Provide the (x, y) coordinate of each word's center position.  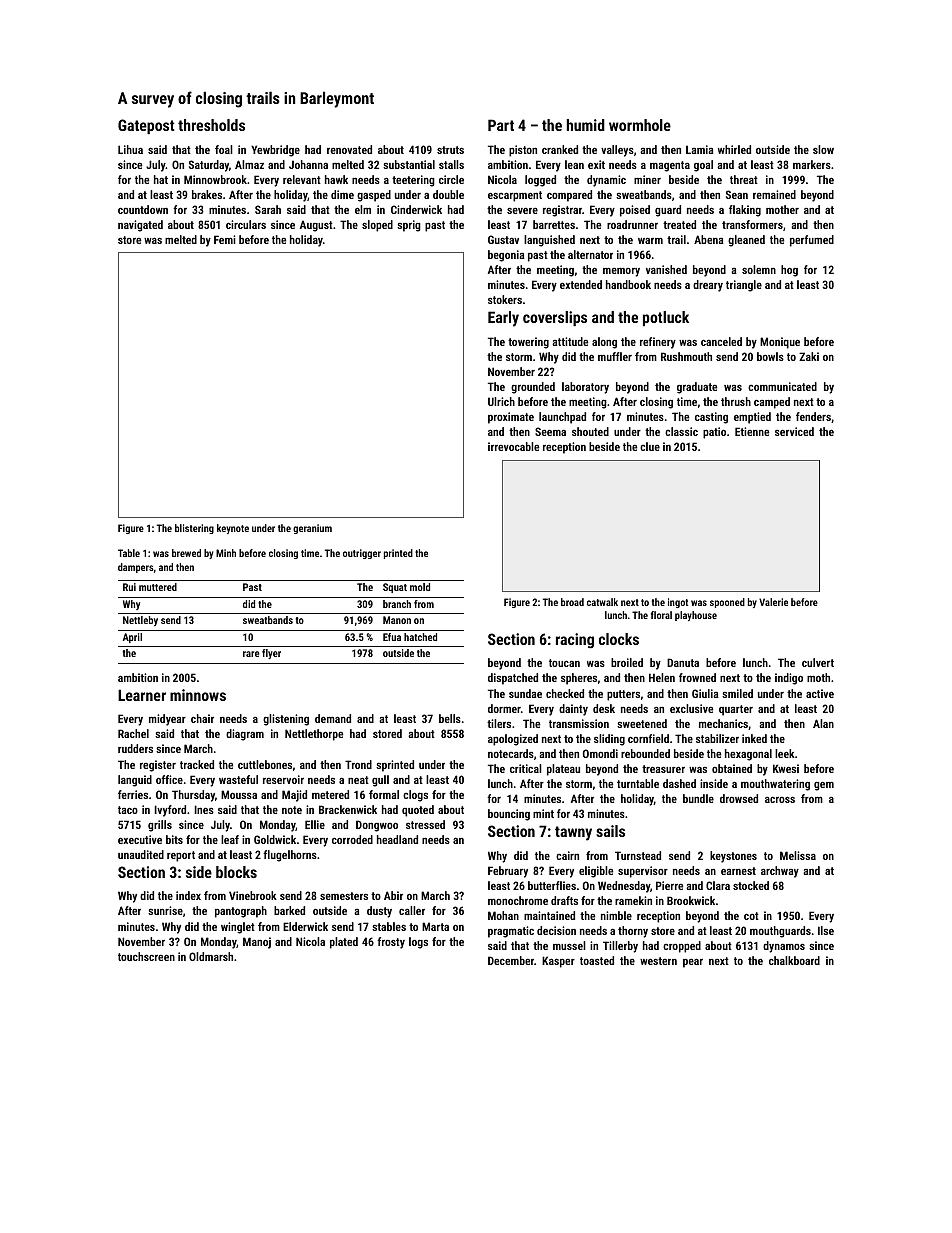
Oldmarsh (211, 956)
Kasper (558, 962)
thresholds (211, 125)
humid (586, 125)
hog (789, 271)
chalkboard (794, 960)
